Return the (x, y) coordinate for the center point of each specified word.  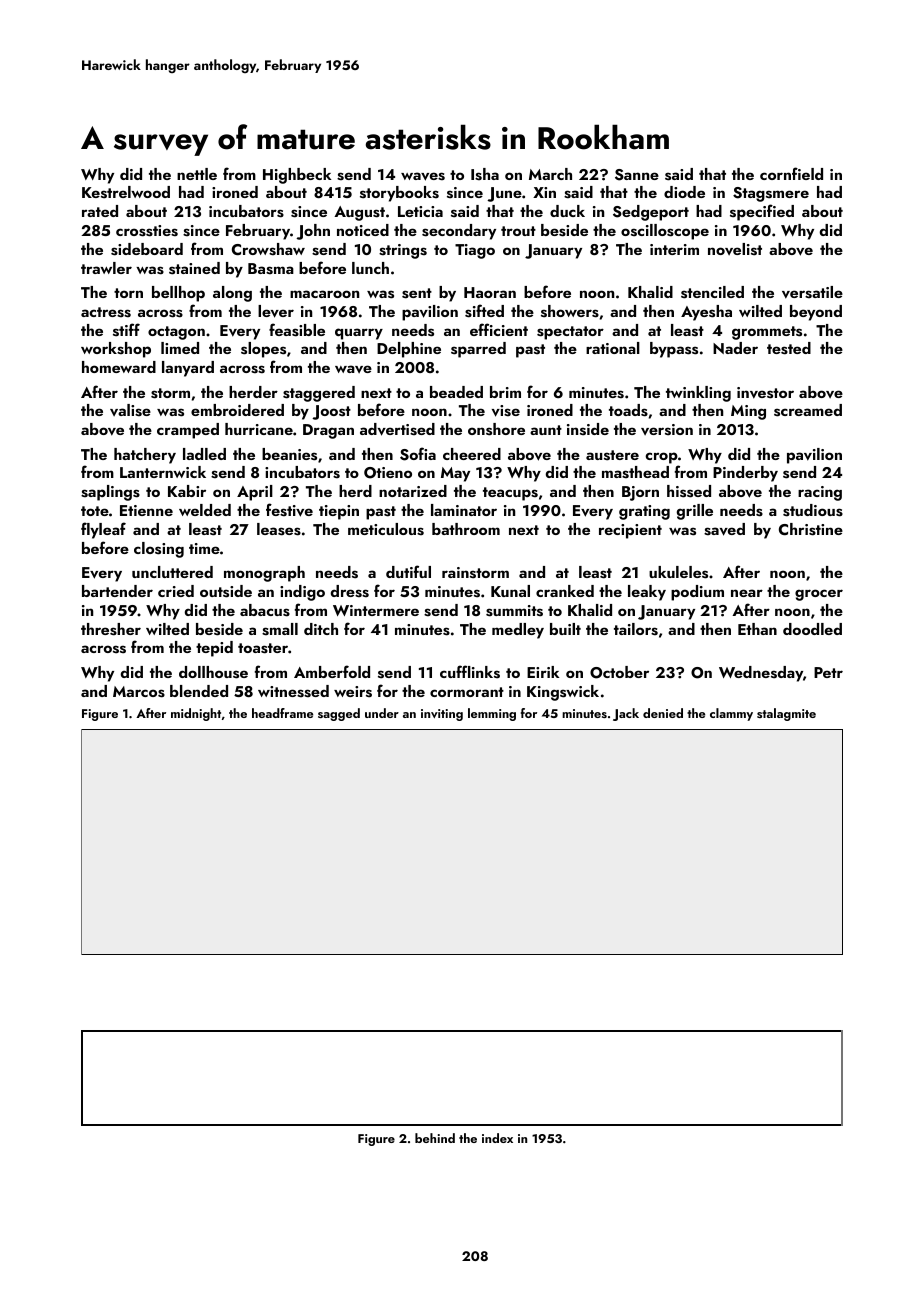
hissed (689, 491)
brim (505, 392)
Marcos (139, 692)
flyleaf (103, 530)
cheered (472, 454)
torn (128, 293)
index (497, 1138)
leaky (647, 593)
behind (435, 1138)
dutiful (408, 571)
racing (820, 493)
